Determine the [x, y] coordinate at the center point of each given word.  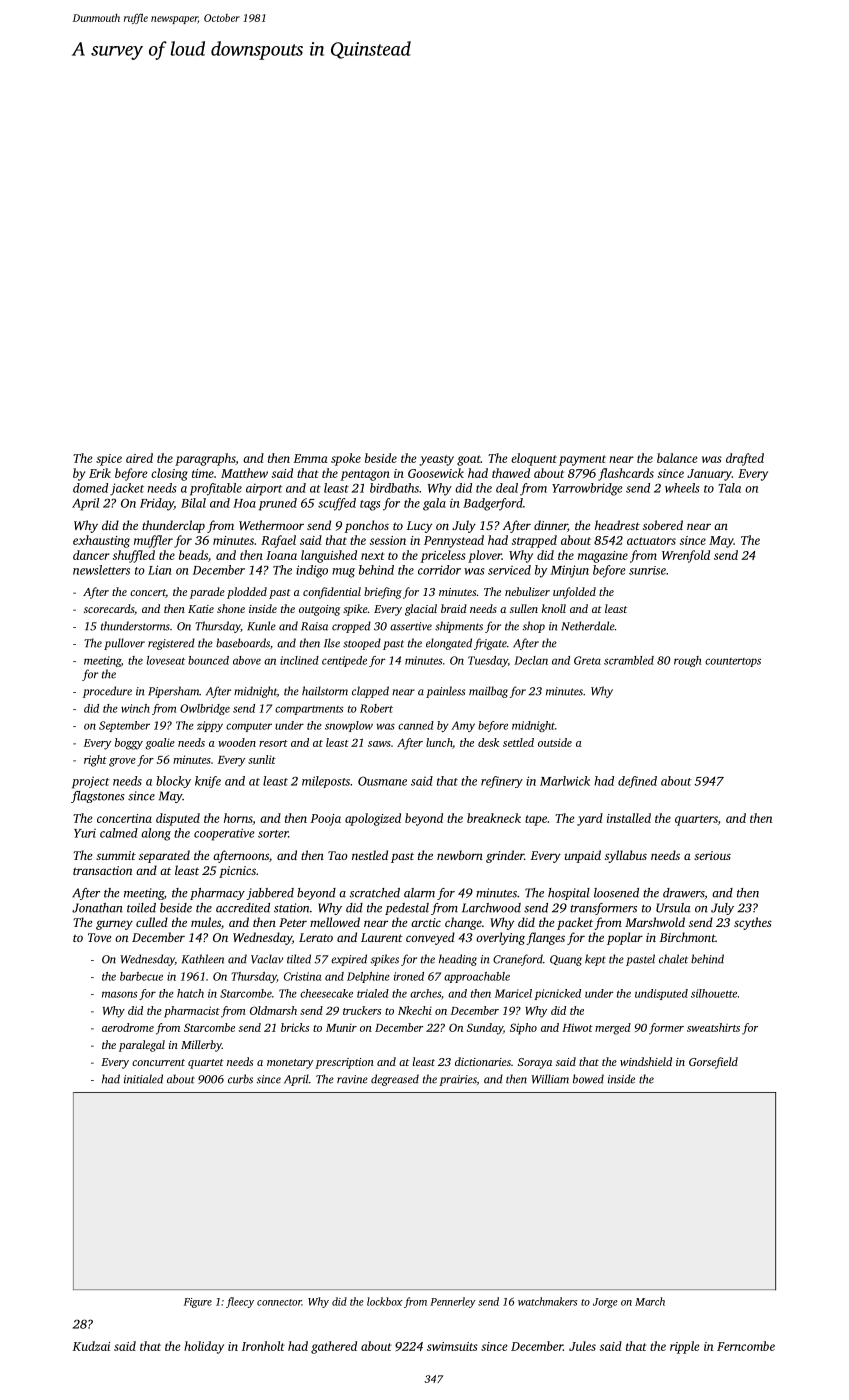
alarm [419, 893]
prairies [458, 1080]
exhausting [101, 541]
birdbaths [394, 488]
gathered [334, 1347]
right [95, 761]
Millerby [201, 1046]
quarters [696, 820]
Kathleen [203, 959]
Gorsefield [713, 1063]
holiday [204, 1347]
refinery [502, 782]
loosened [616, 893]
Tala [729, 488]
